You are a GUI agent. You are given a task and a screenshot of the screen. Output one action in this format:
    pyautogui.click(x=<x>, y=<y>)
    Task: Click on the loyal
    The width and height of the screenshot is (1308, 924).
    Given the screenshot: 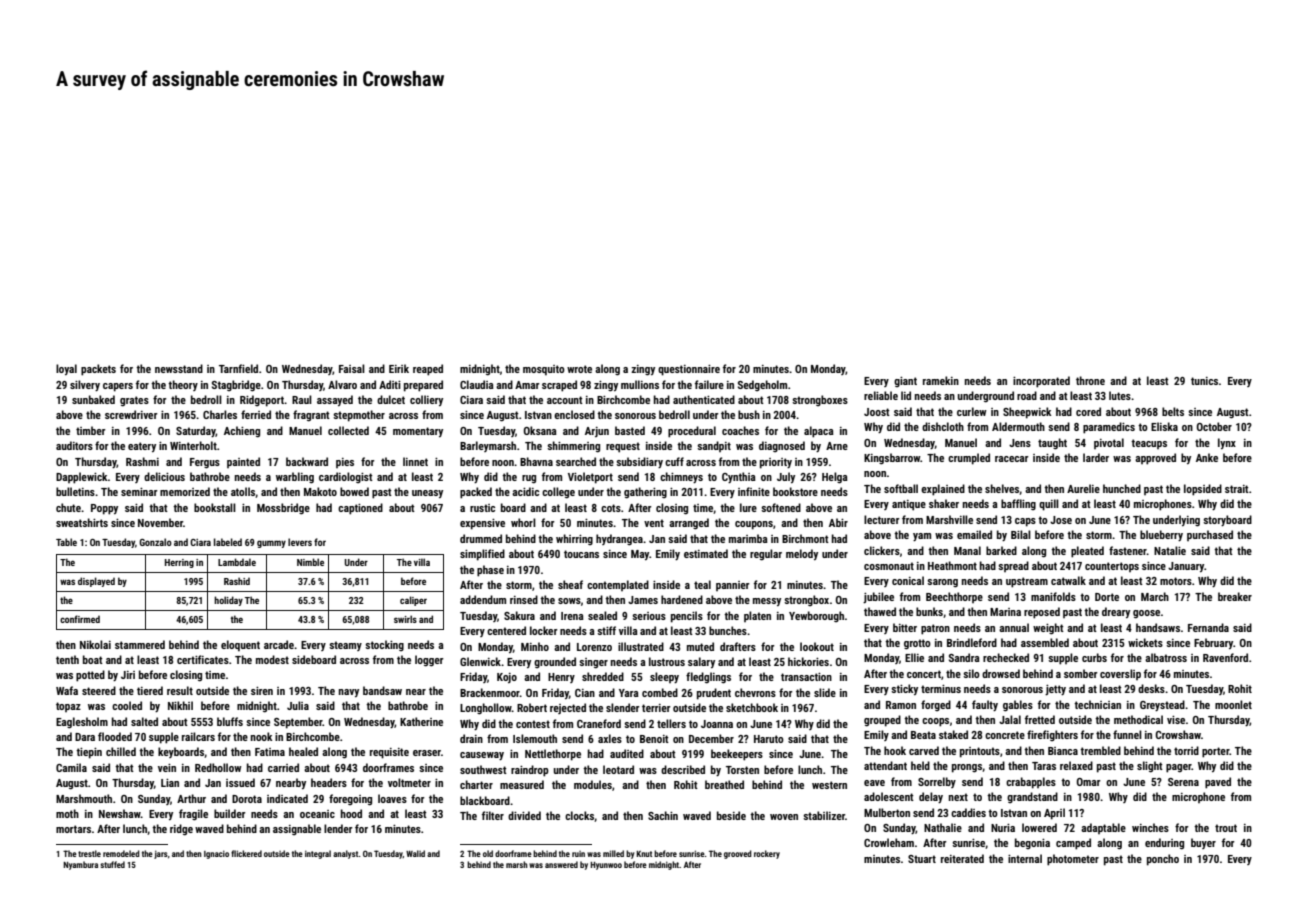 What is the action you would take?
    pyautogui.click(x=66, y=369)
